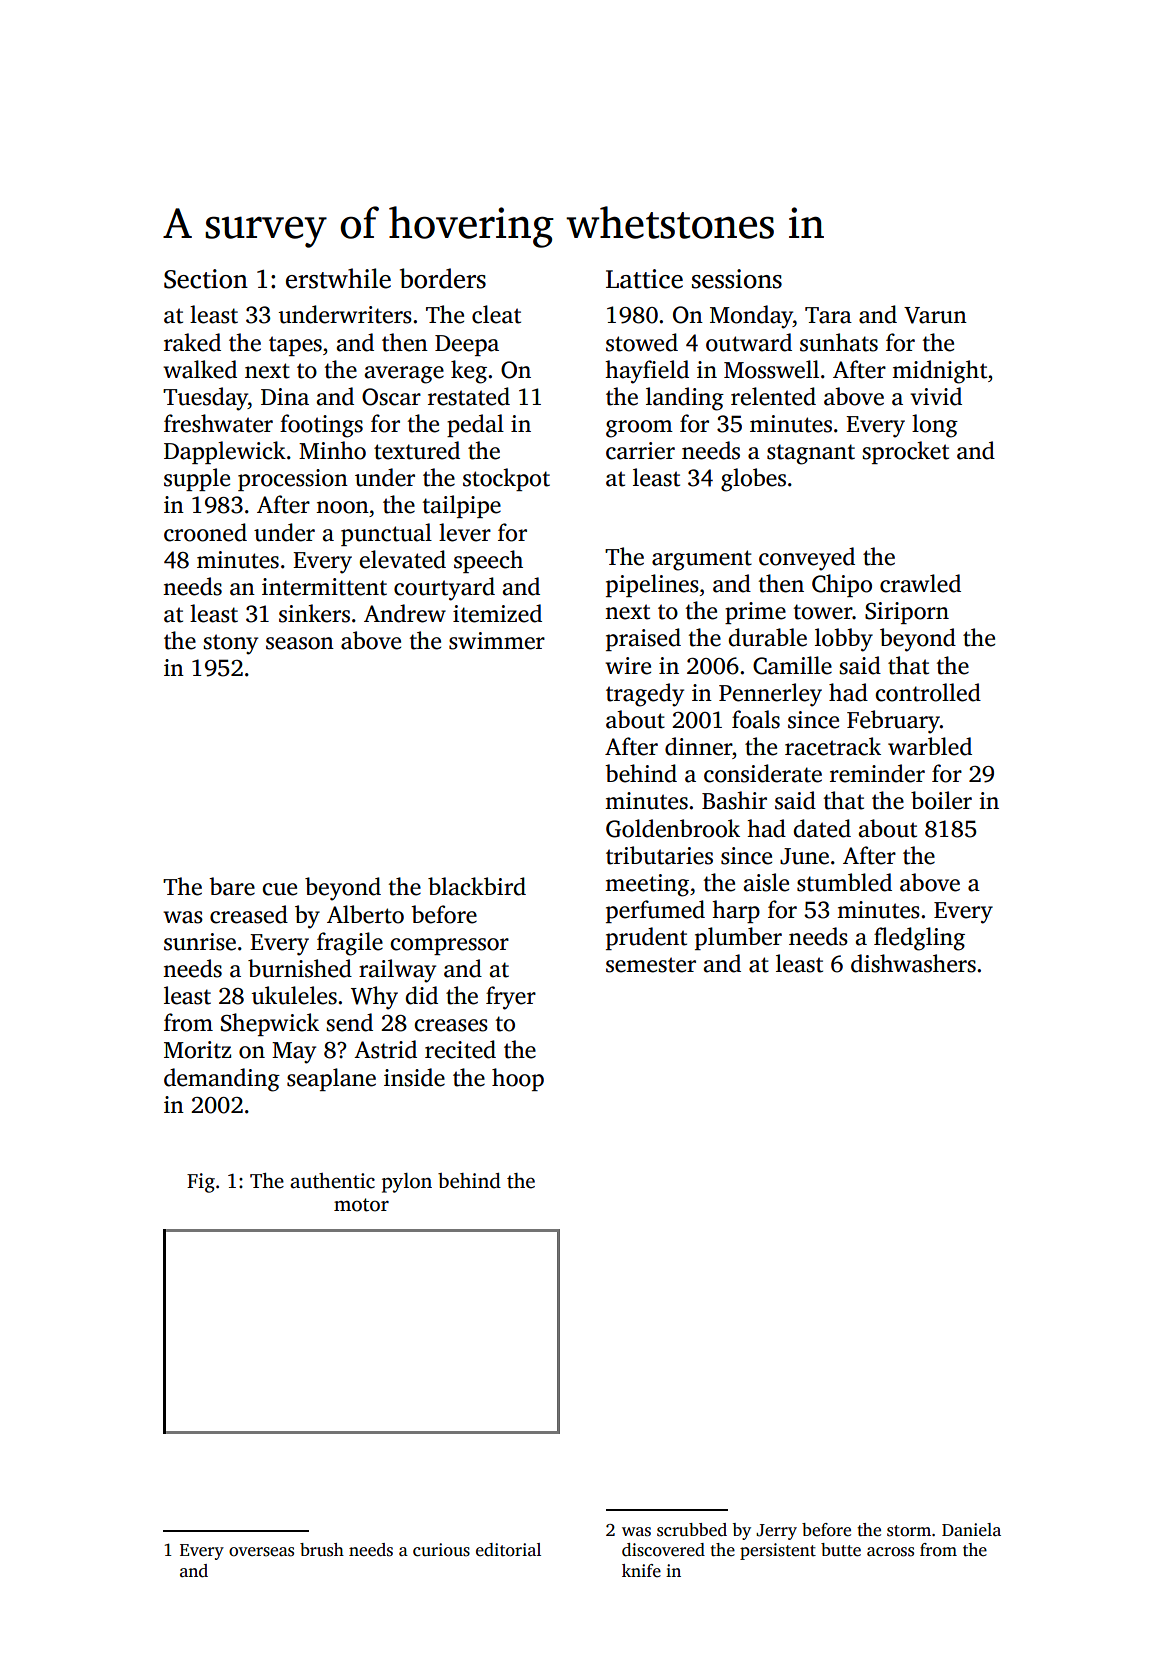 Image resolution: width=1165 pixels, height=1654 pixels. Describe the element at coordinates (261, 1552) in the page. I see `overseas` at that location.
